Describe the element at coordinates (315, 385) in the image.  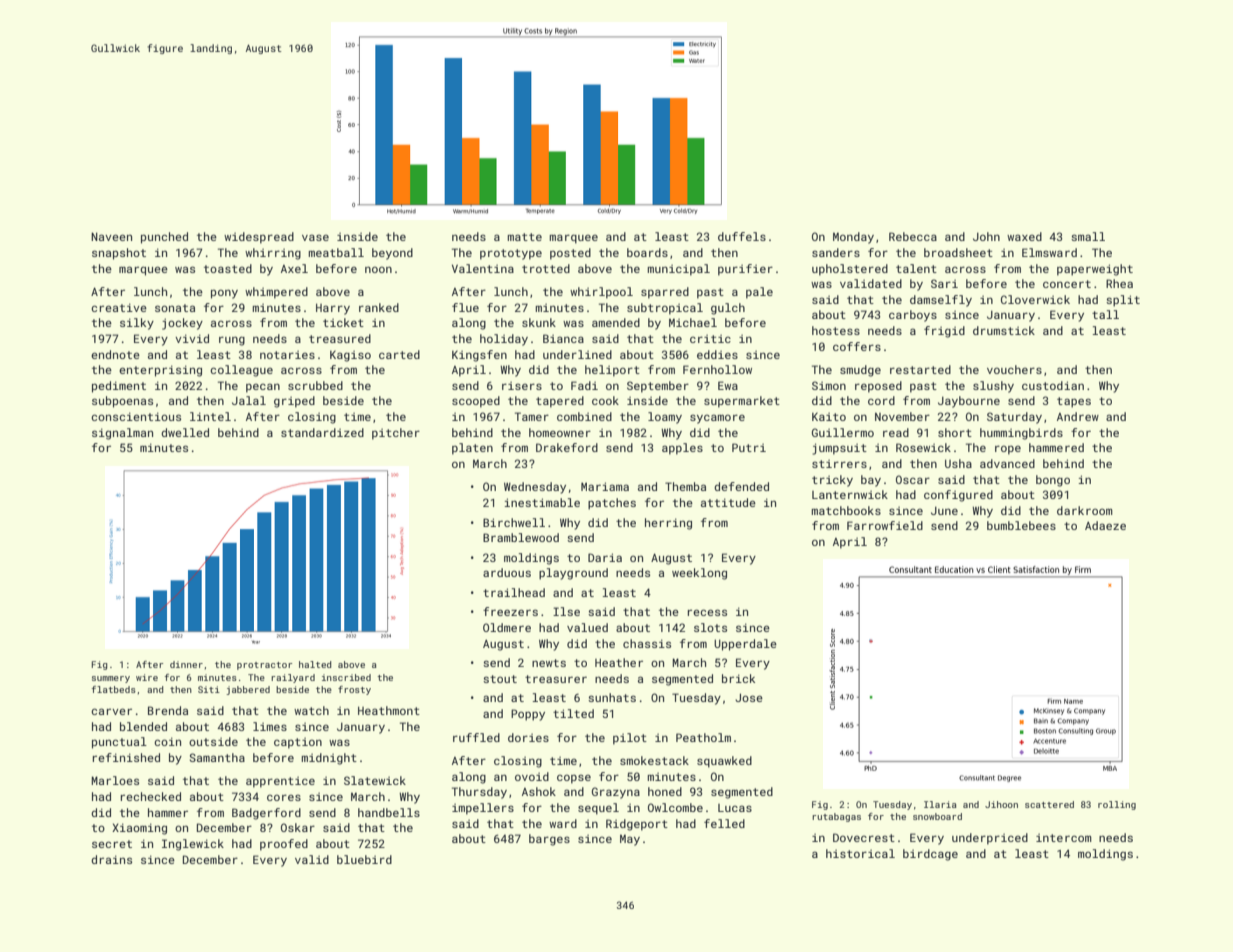
I see `scrubbed` at that location.
